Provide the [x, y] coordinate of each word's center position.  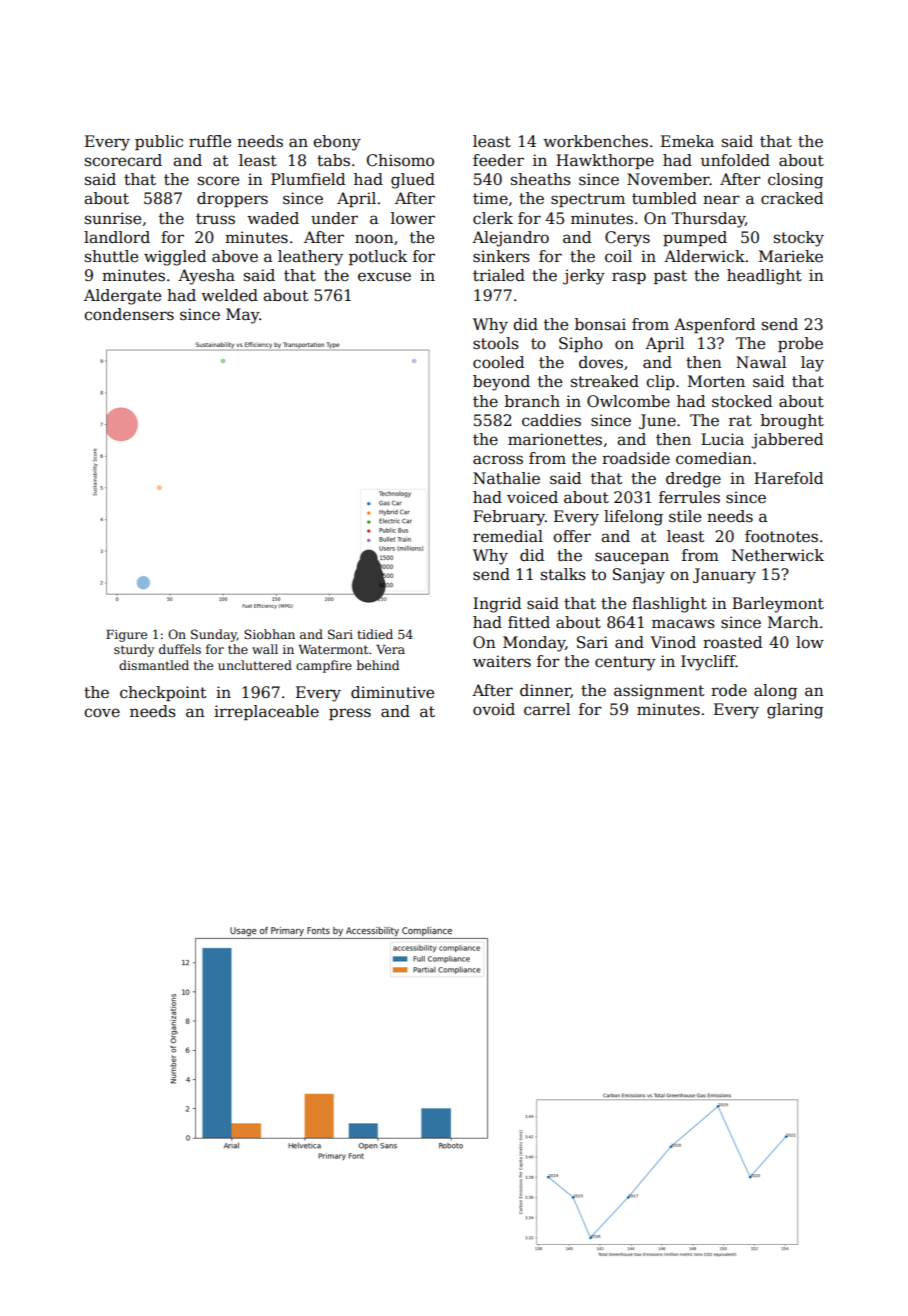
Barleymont [778, 605]
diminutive [392, 692]
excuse [384, 277]
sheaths [541, 179]
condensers [129, 314]
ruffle [210, 141]
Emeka [687, 141]
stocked [742, 401]
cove [102, 712]
